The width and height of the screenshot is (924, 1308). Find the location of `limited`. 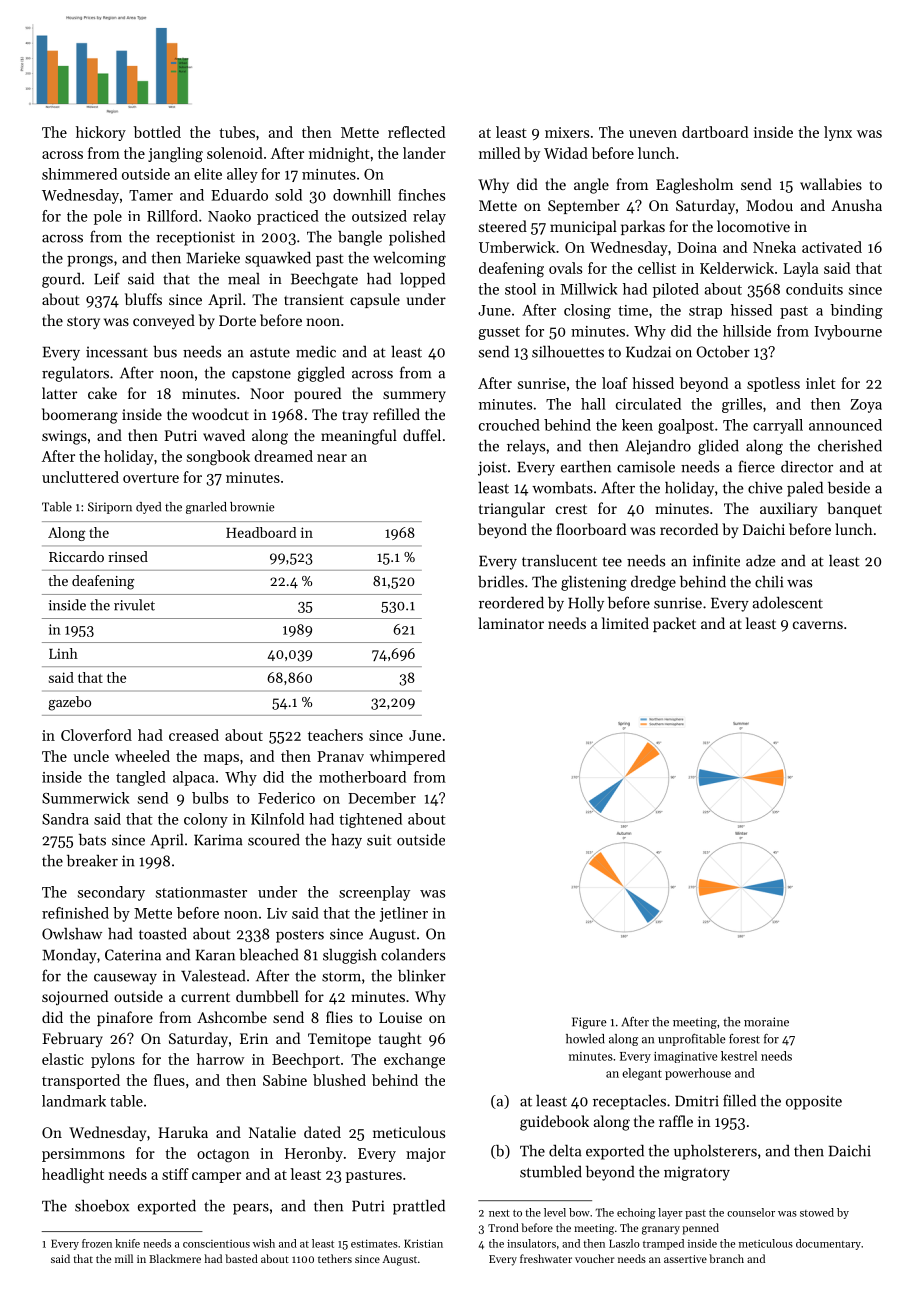

limited is located at coordinates (625, 623).
